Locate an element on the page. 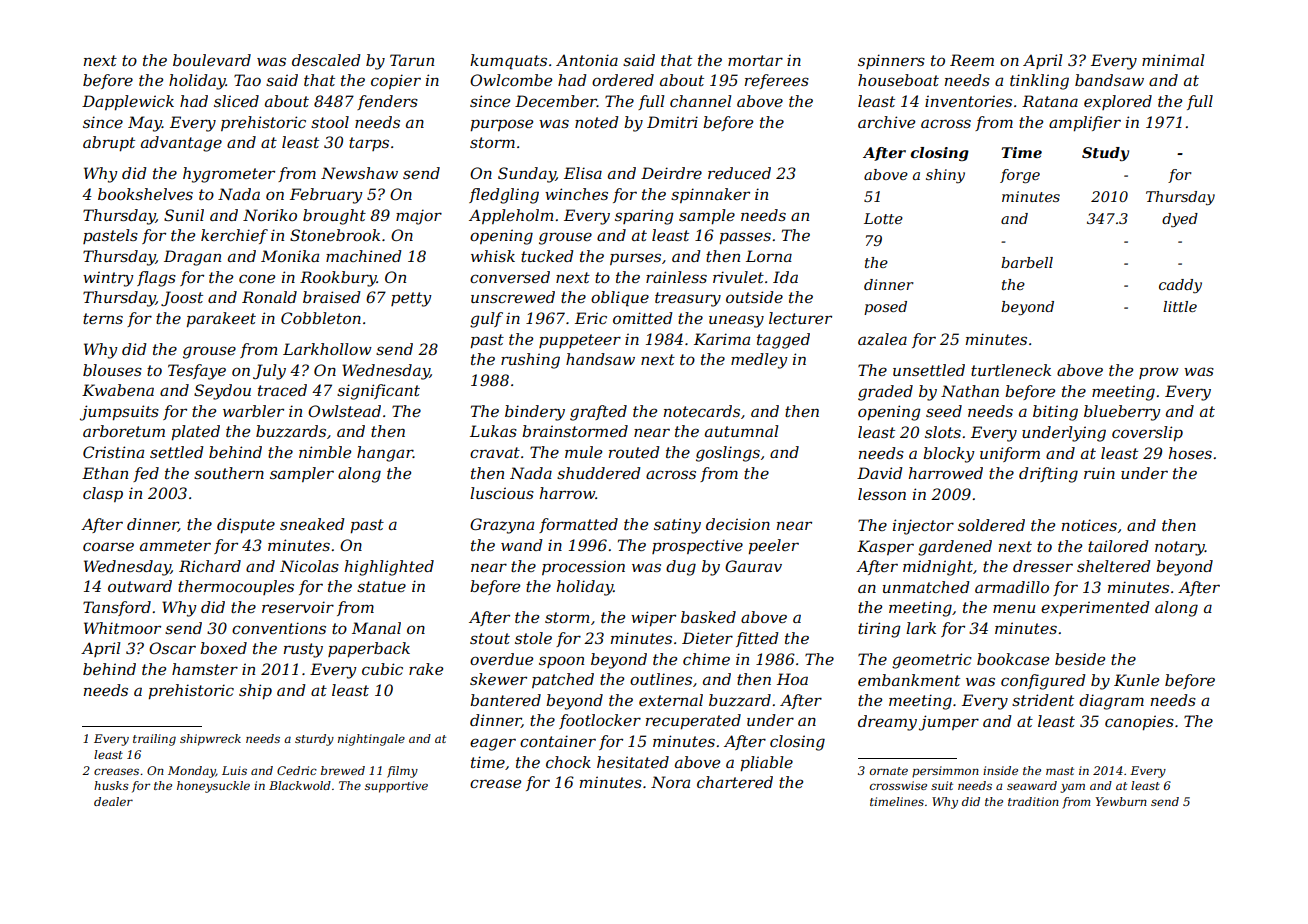  routed is located at coordinates (634, 452).
